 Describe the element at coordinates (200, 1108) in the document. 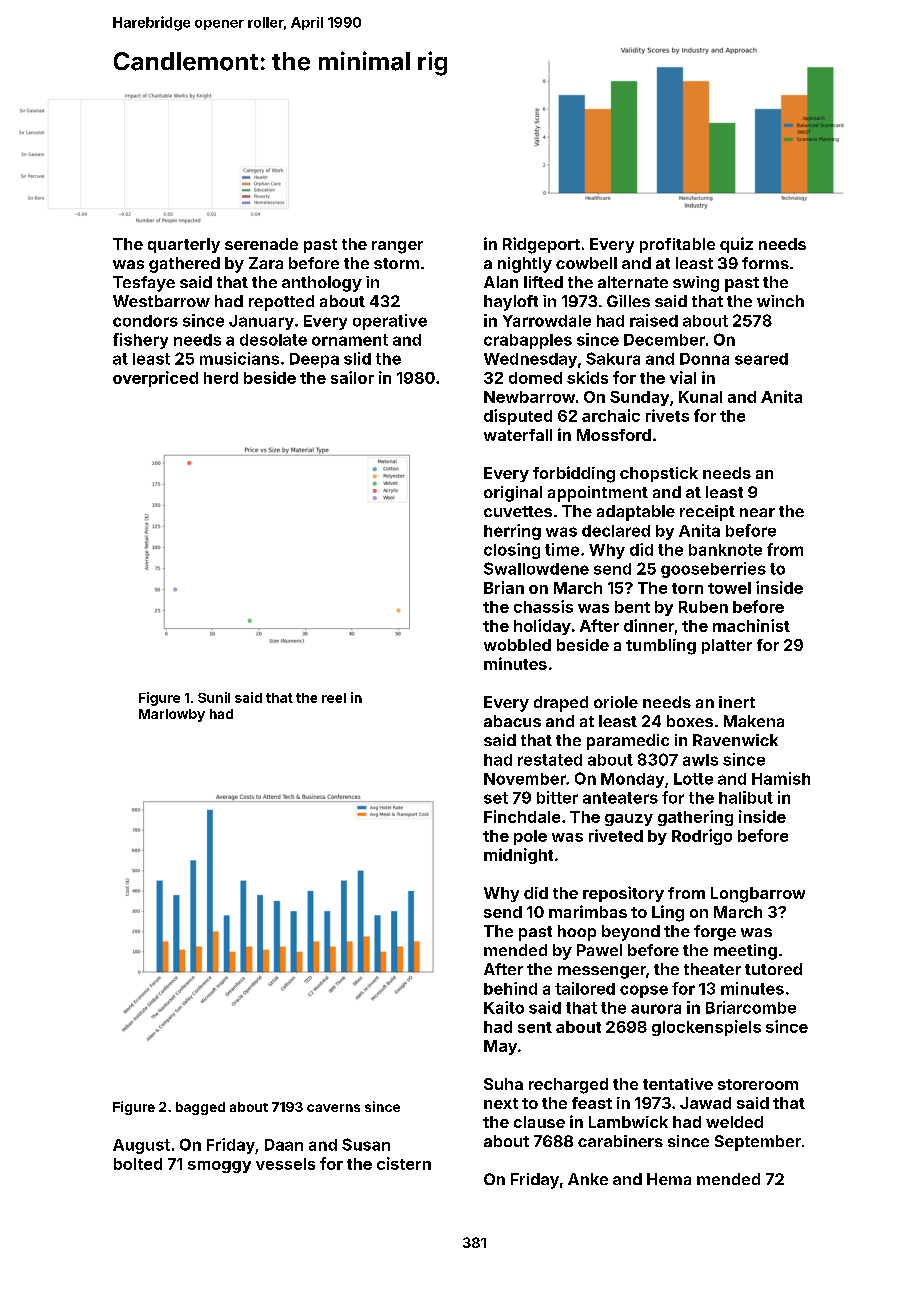

I see `bagged` at that location.
